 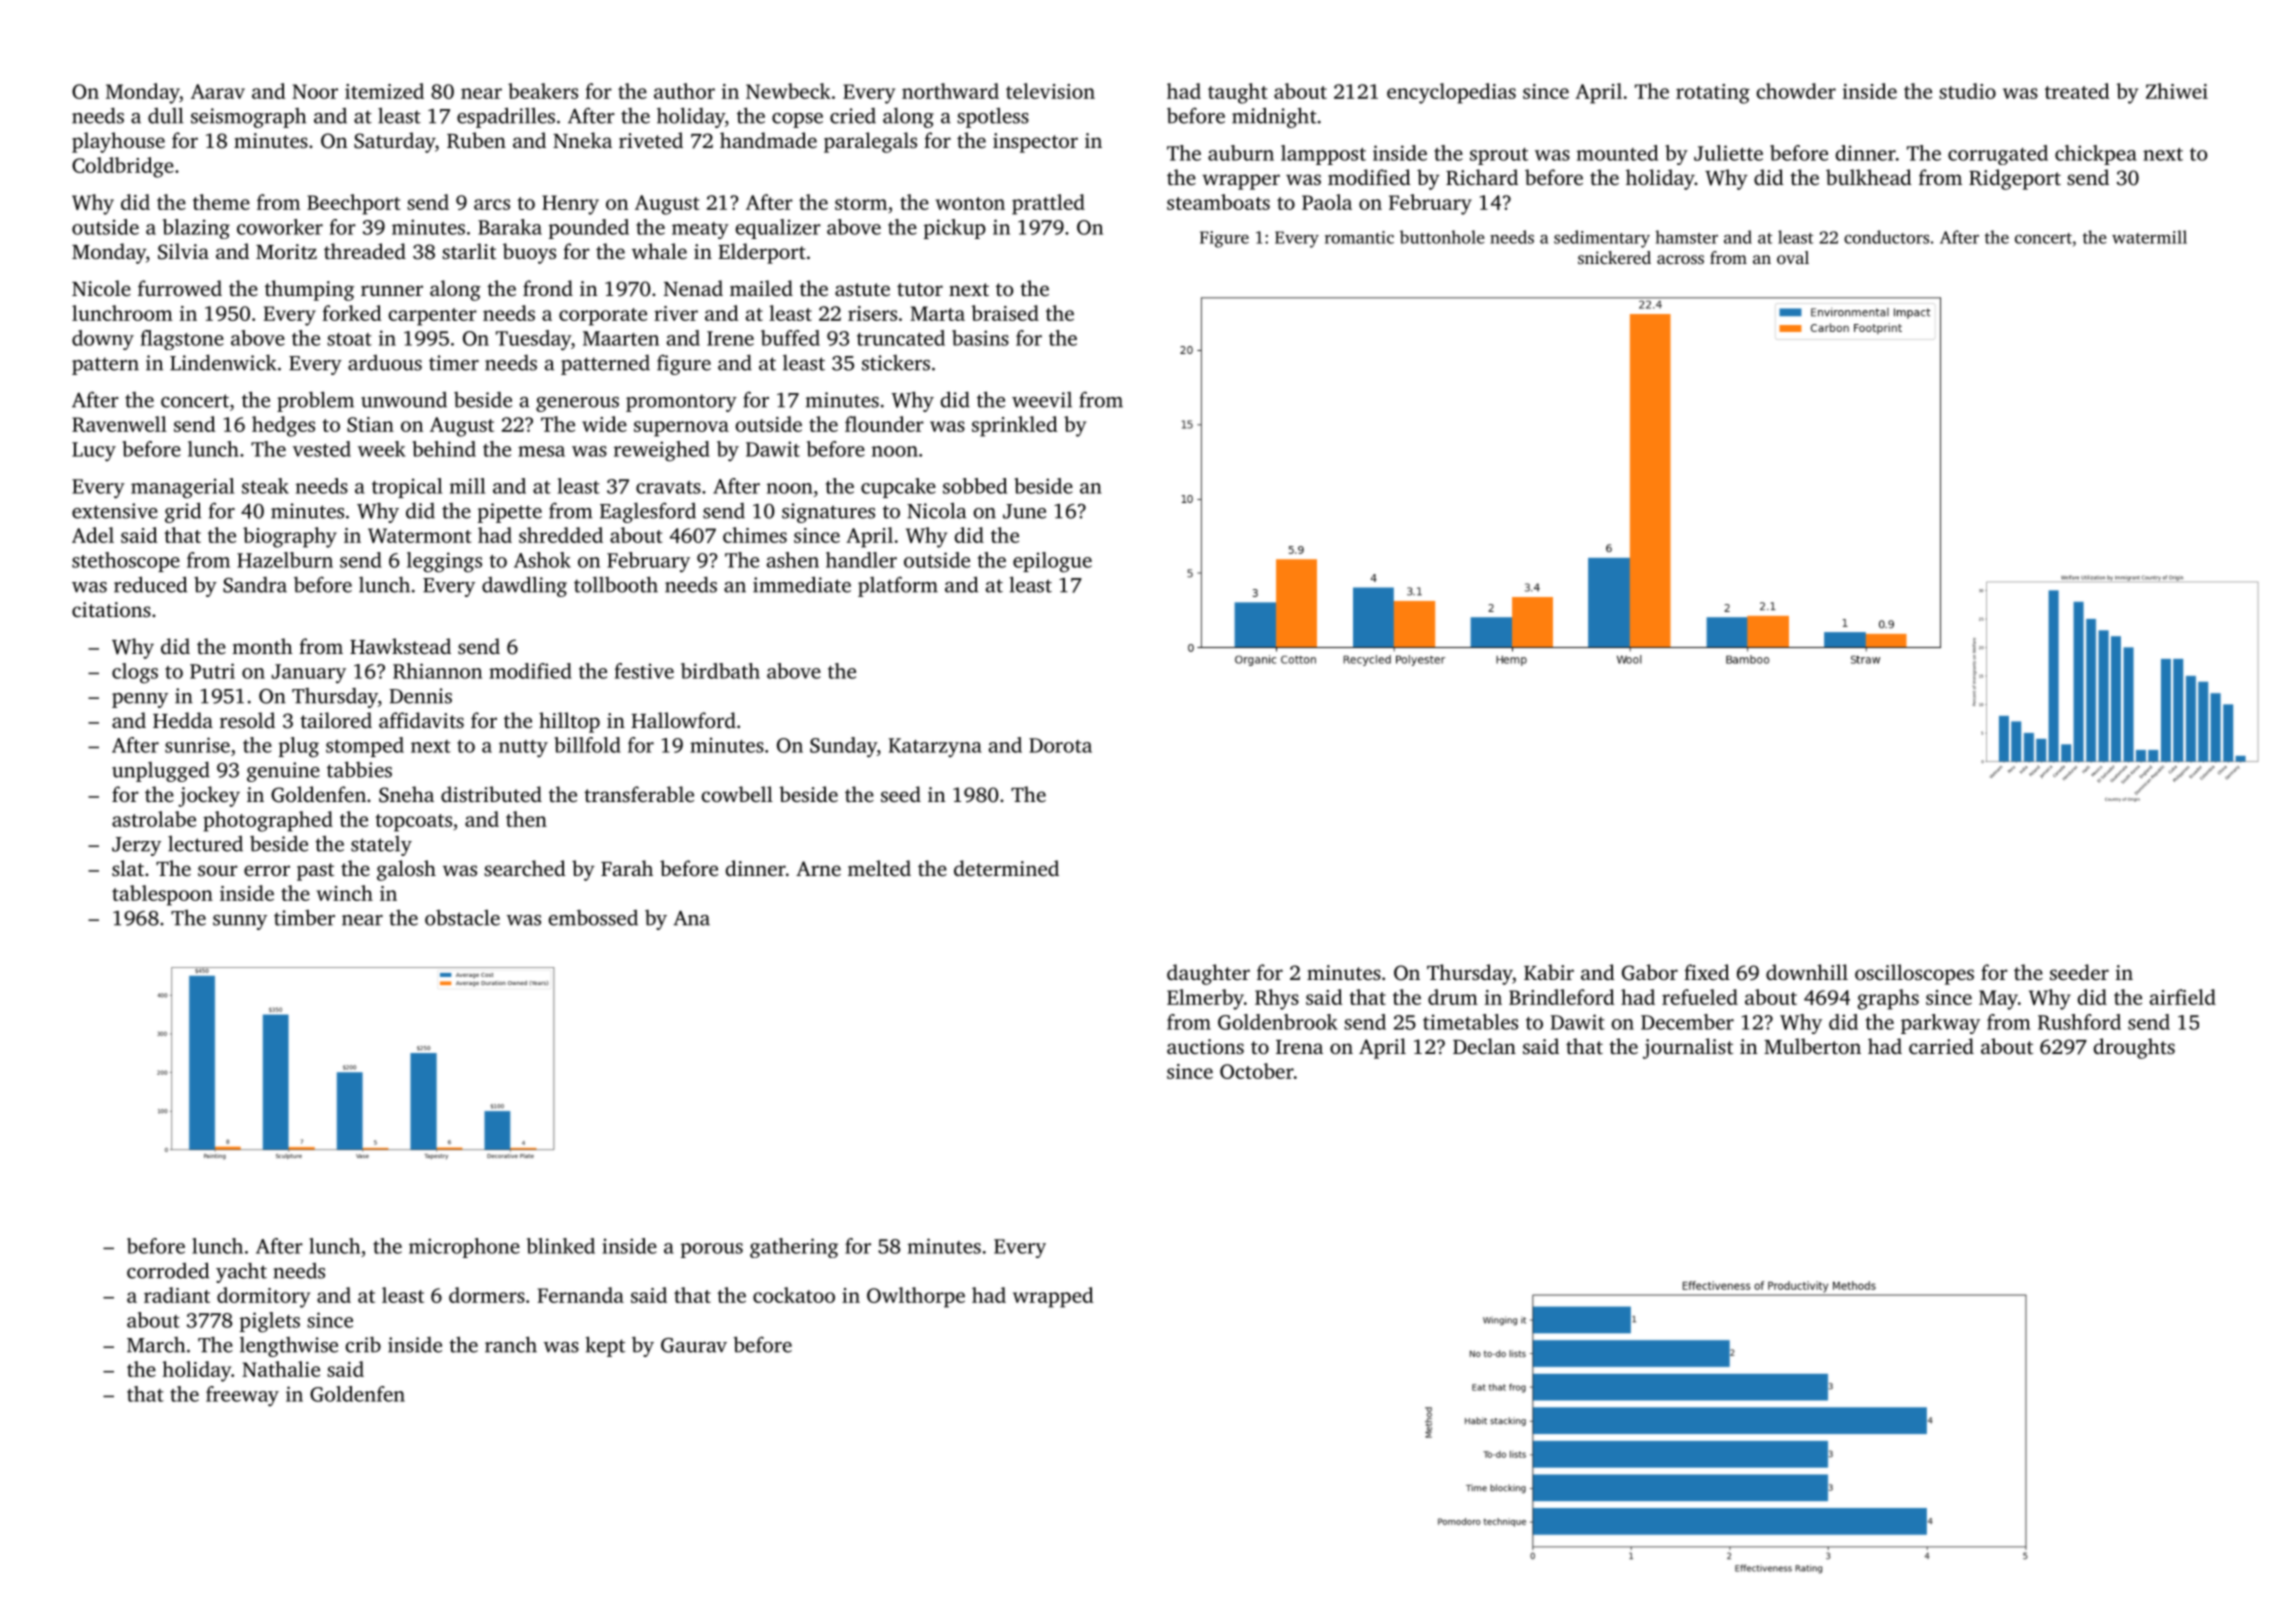 What do you see at coordinates (870, 142) in the document?
I see `paralegals` at bounding box center [870, 142].
